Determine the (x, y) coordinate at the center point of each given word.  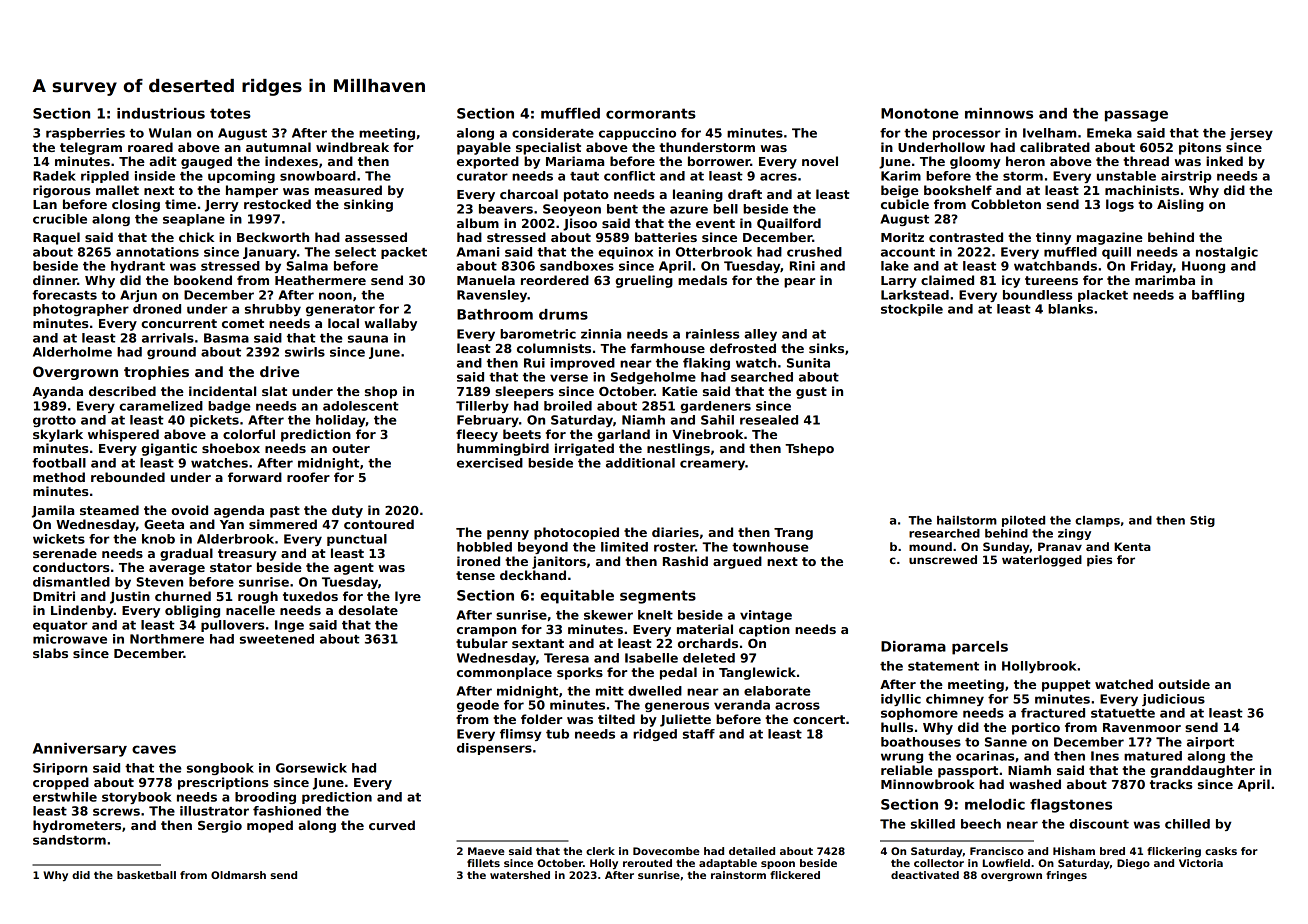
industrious (161, 113)
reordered (555, 280)
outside (1184, 684)
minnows (999, 113)
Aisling (1180, 205)
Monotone (920, 113)
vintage (766, 616)
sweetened (277, 639)
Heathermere (320, 280)
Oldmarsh (238, 875)
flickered (795, 875)
